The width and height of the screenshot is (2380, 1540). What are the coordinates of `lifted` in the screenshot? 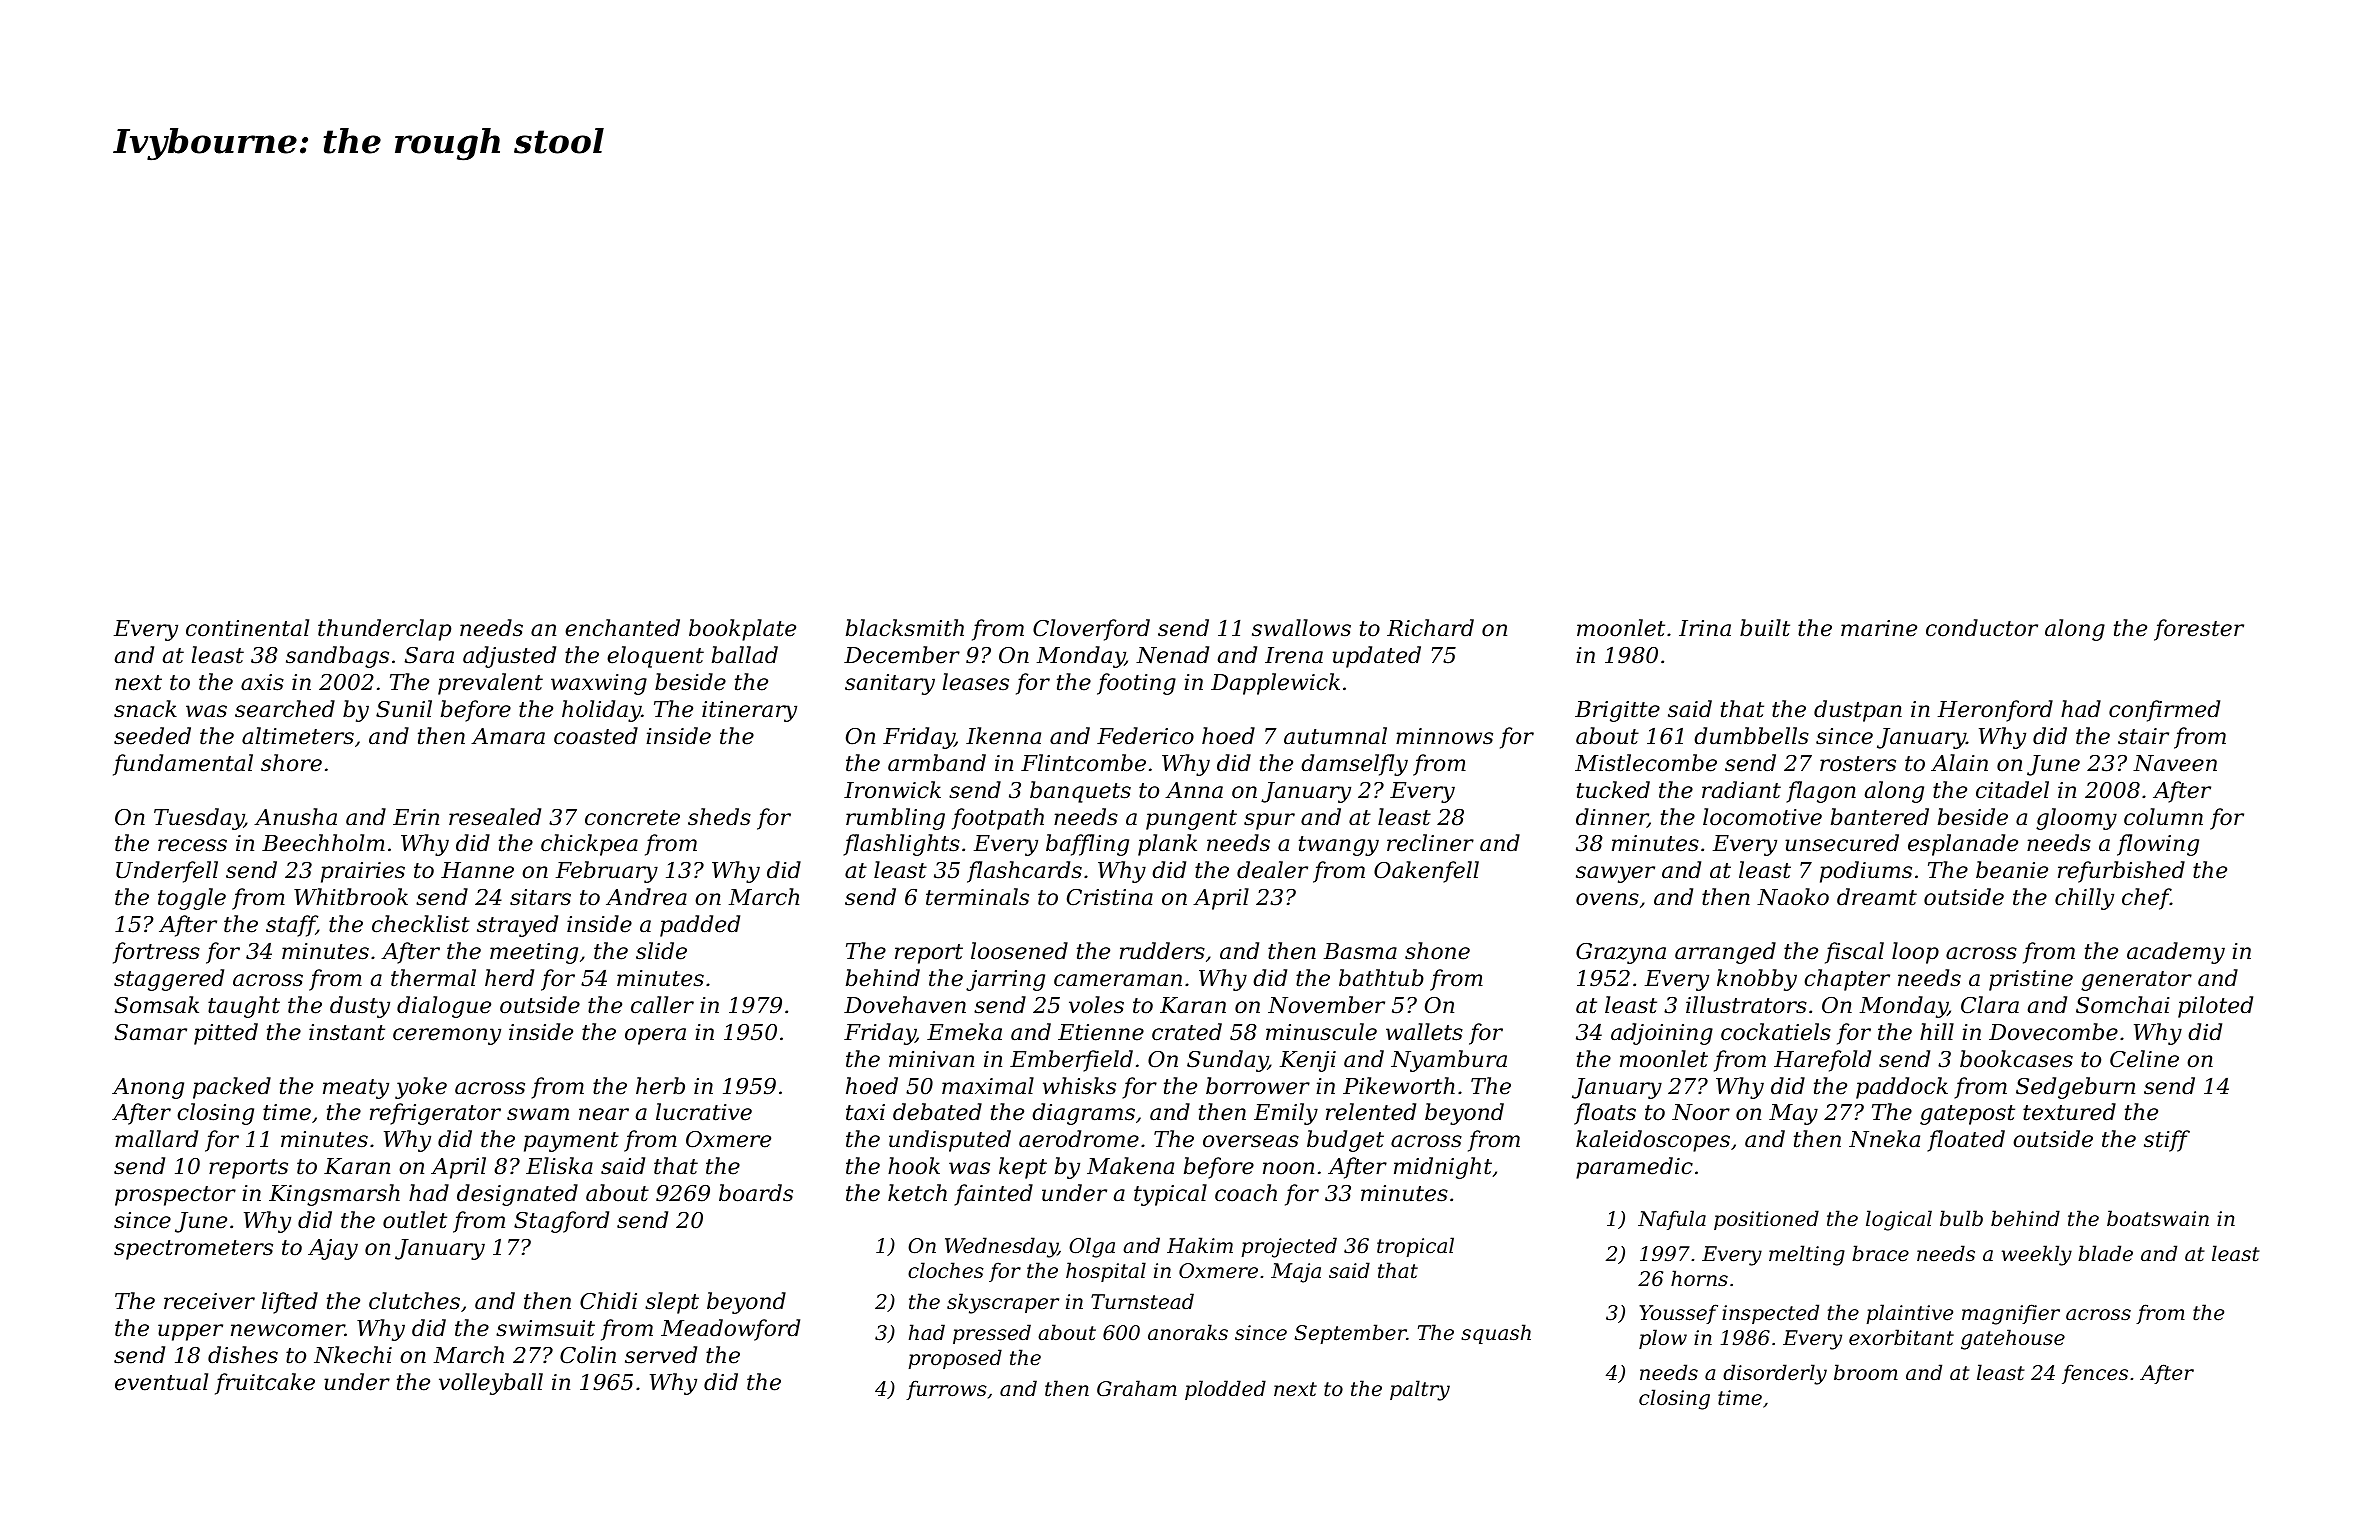 It's located at (290, 1303).
